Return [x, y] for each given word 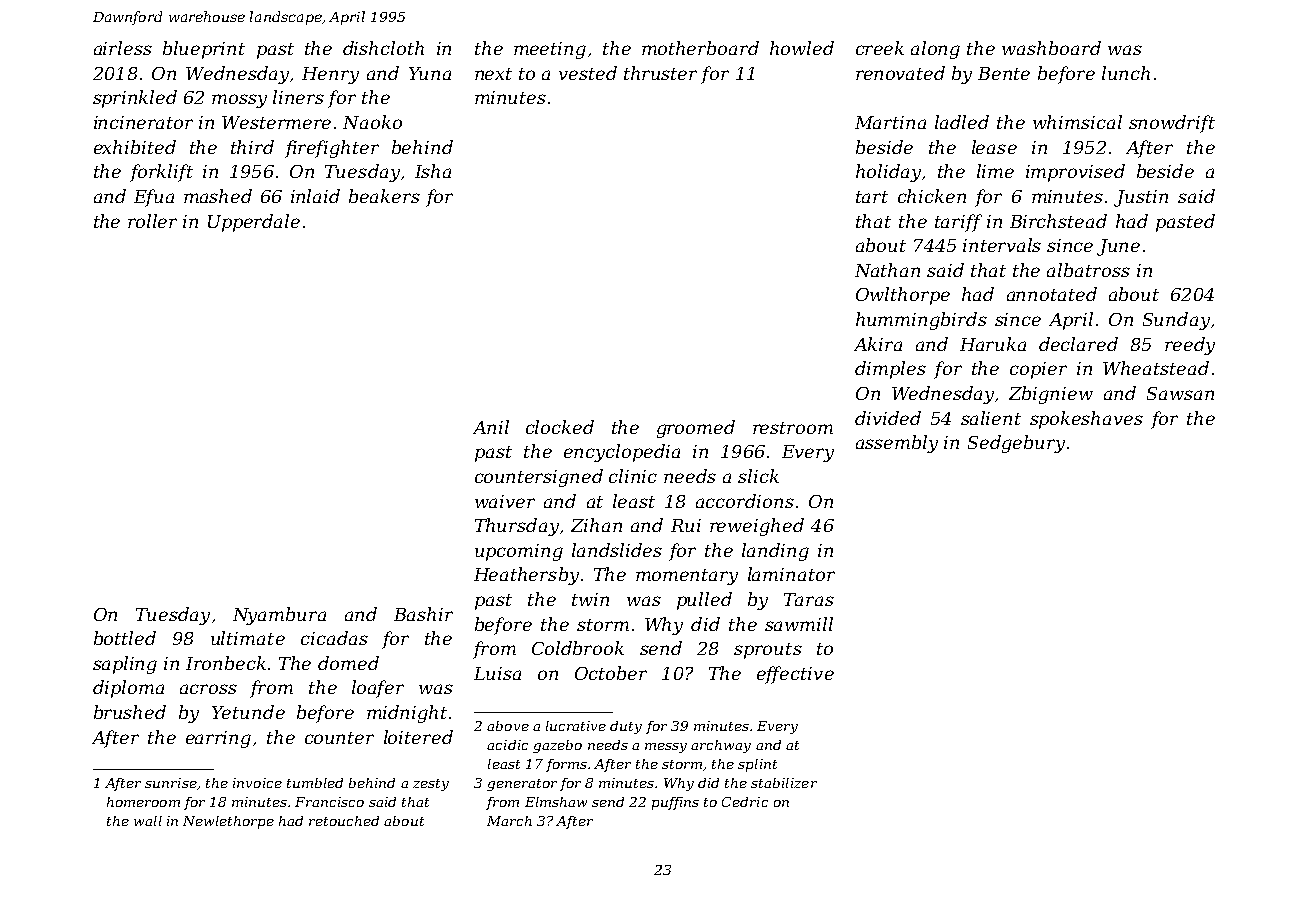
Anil [491, 427]
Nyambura [279, 616]
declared [1078, 344]
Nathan [887, 270]
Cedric [745, 802]
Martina [890, 122]
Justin [1141, 198]
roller [152, 221]
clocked [560, 427]
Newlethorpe [228, 822]
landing [775, 552]
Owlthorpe [903, 296]
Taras [809, 599]
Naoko [372, 122]
